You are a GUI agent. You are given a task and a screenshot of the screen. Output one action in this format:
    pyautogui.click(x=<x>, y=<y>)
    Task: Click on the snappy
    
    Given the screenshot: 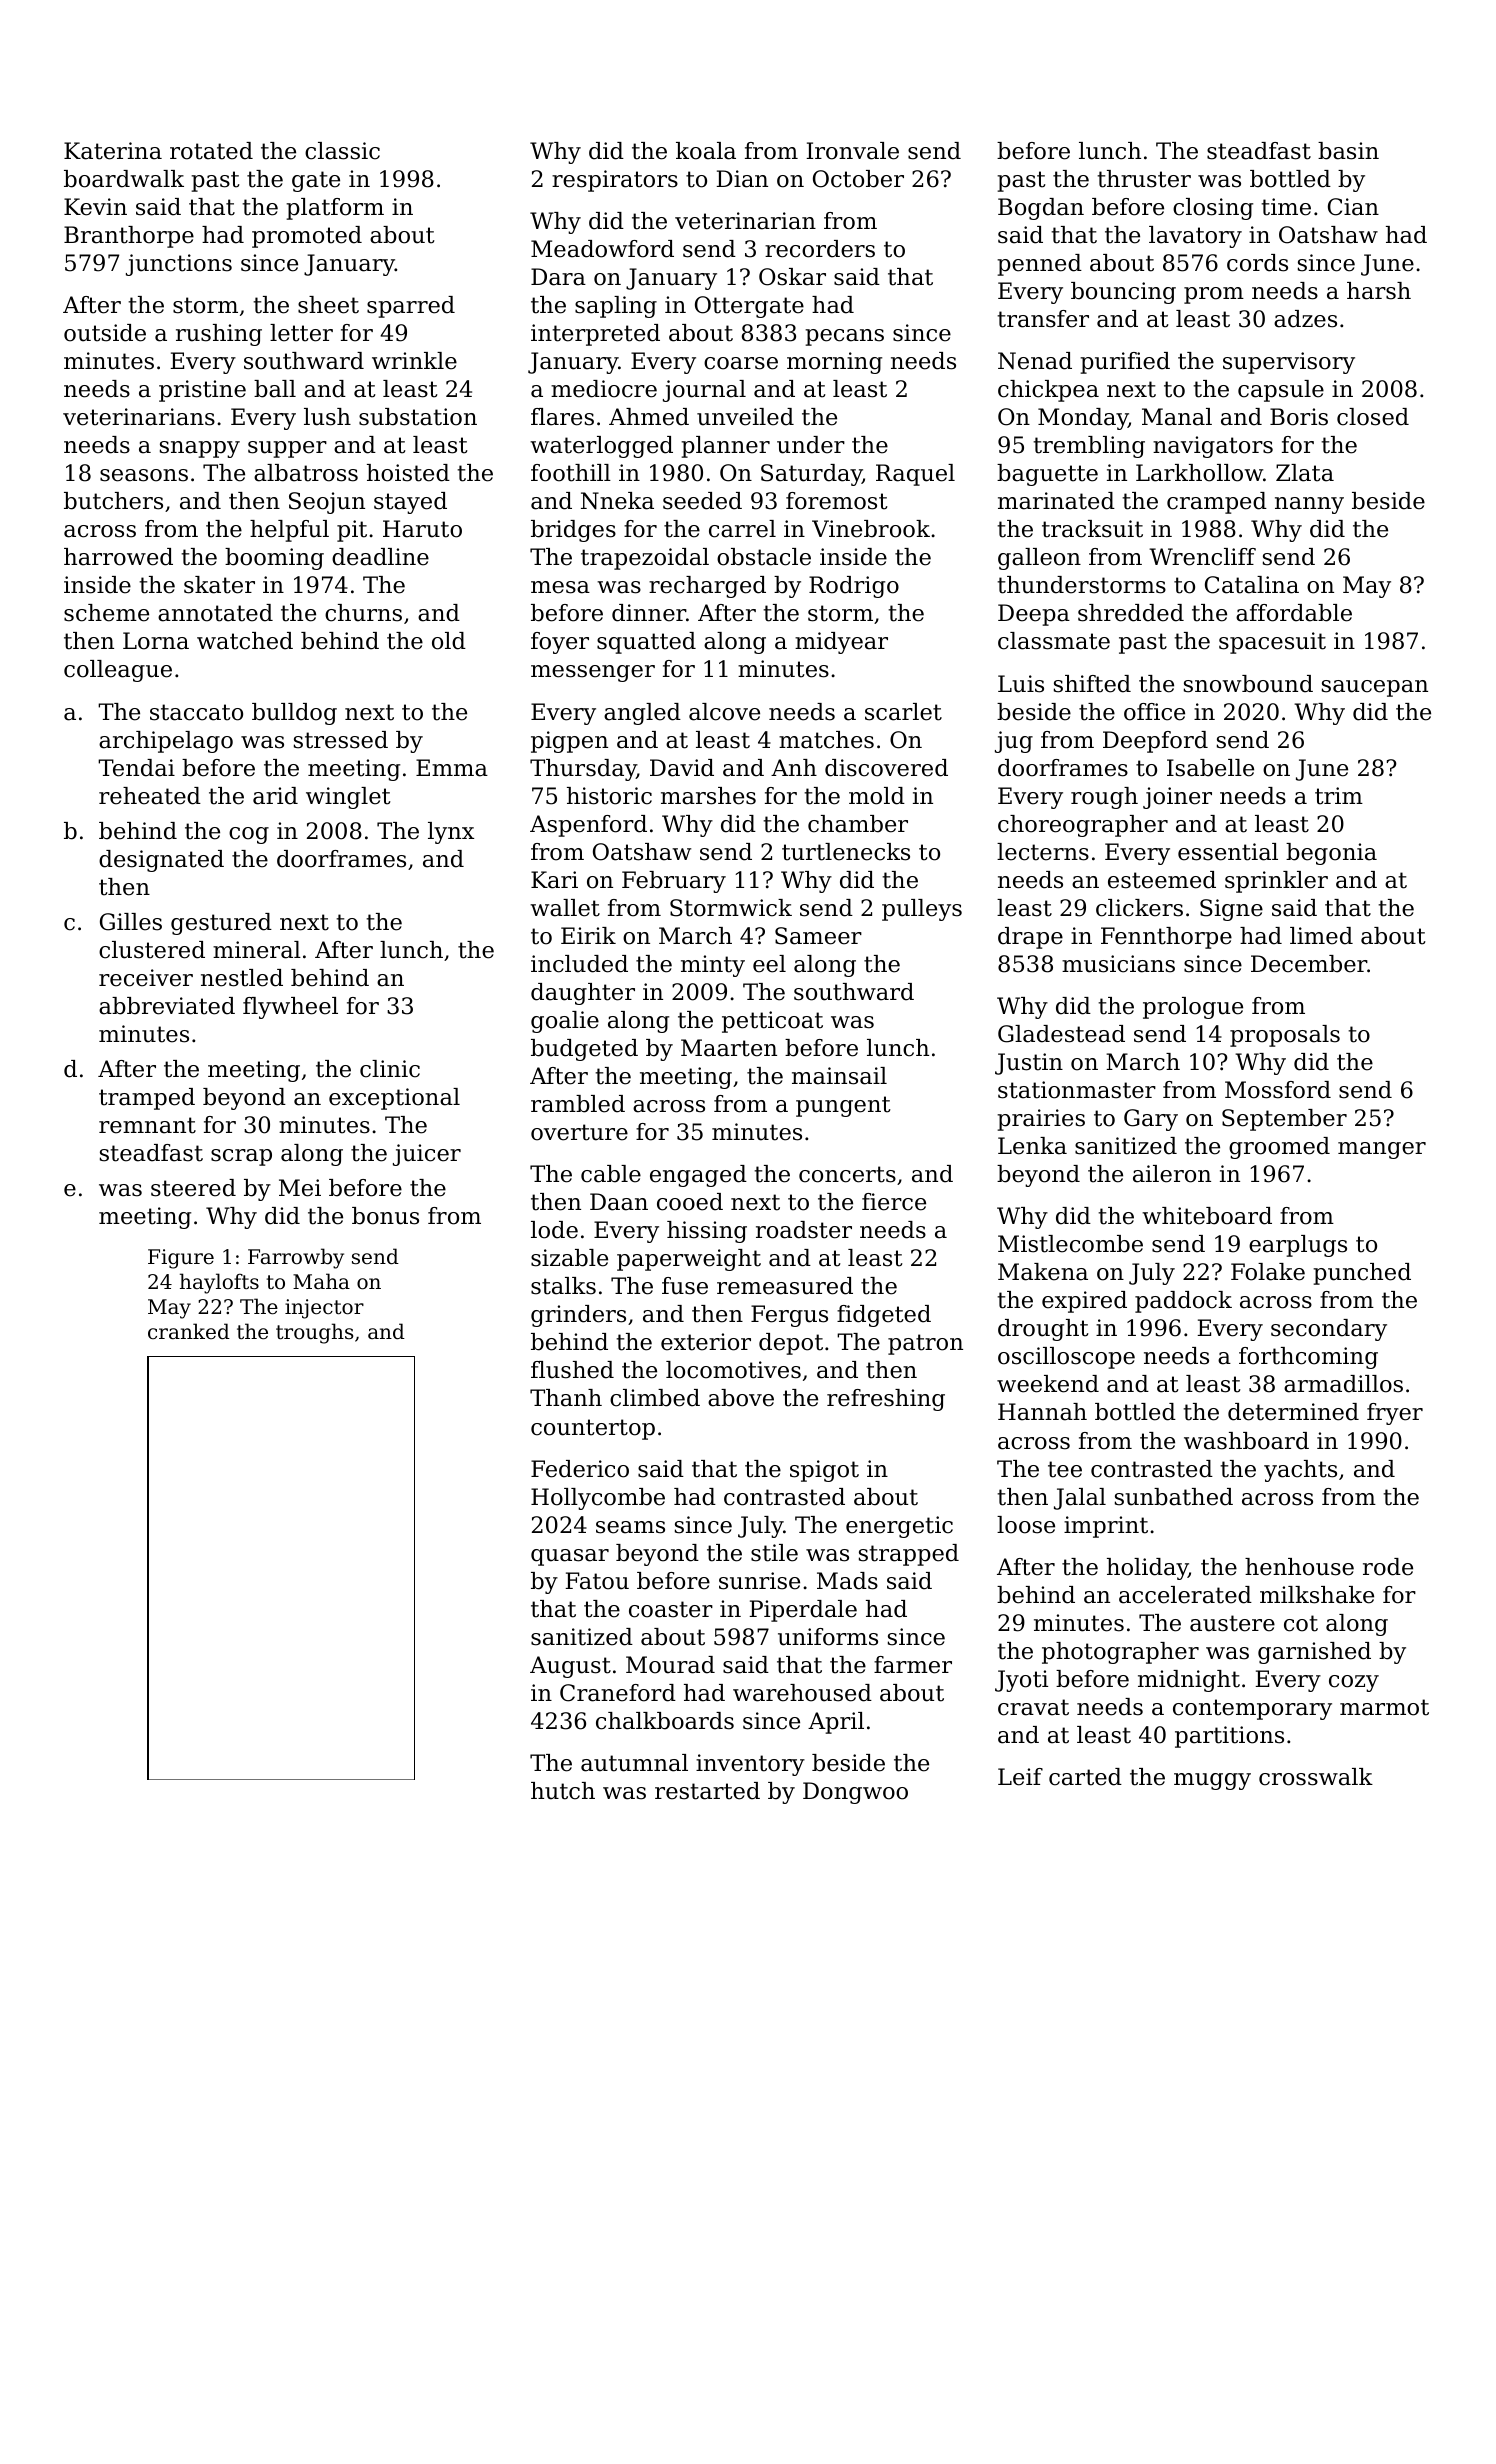 What is the action you would take?
    pyautogui.click(x=200, y=449)
